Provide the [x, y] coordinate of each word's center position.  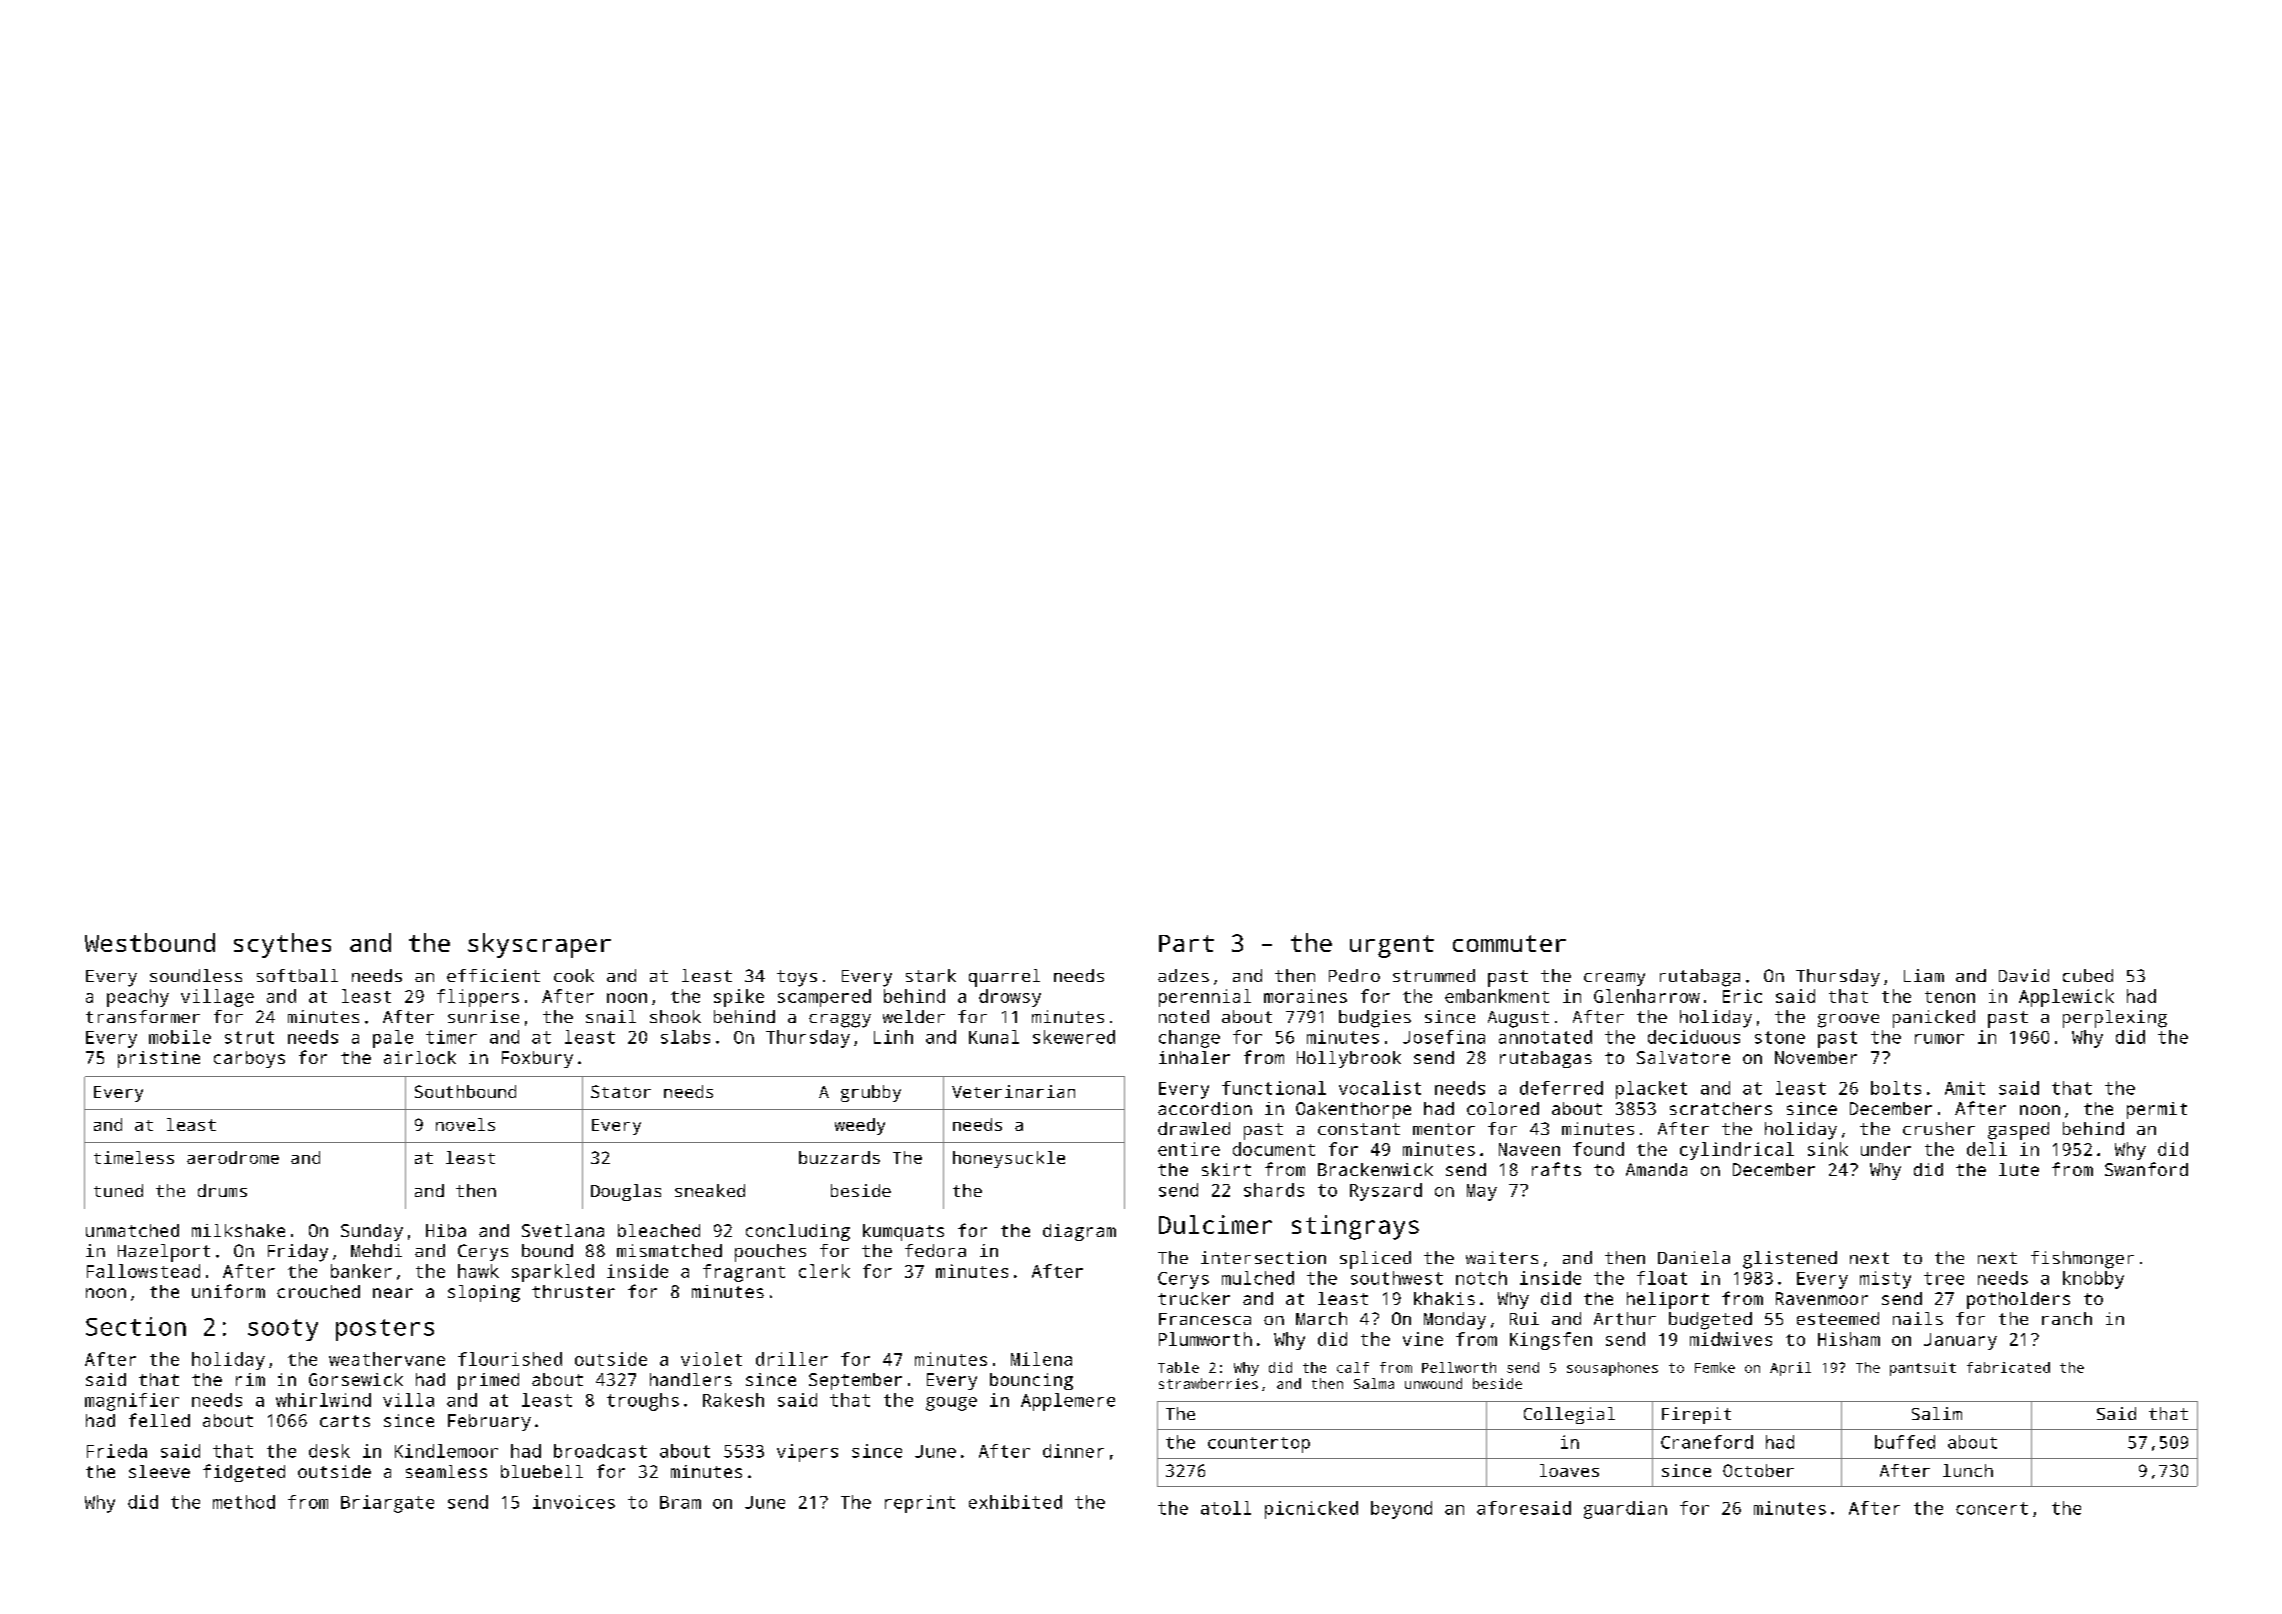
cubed [2088, 975]
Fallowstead [143, 1271]
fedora [935, 1250]
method [244, 1502]
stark [931, 975]
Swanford [2146, 1169]
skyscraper [539, 945]
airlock [420, 1057]
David [2024, 975]
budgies [1375, 1019]
